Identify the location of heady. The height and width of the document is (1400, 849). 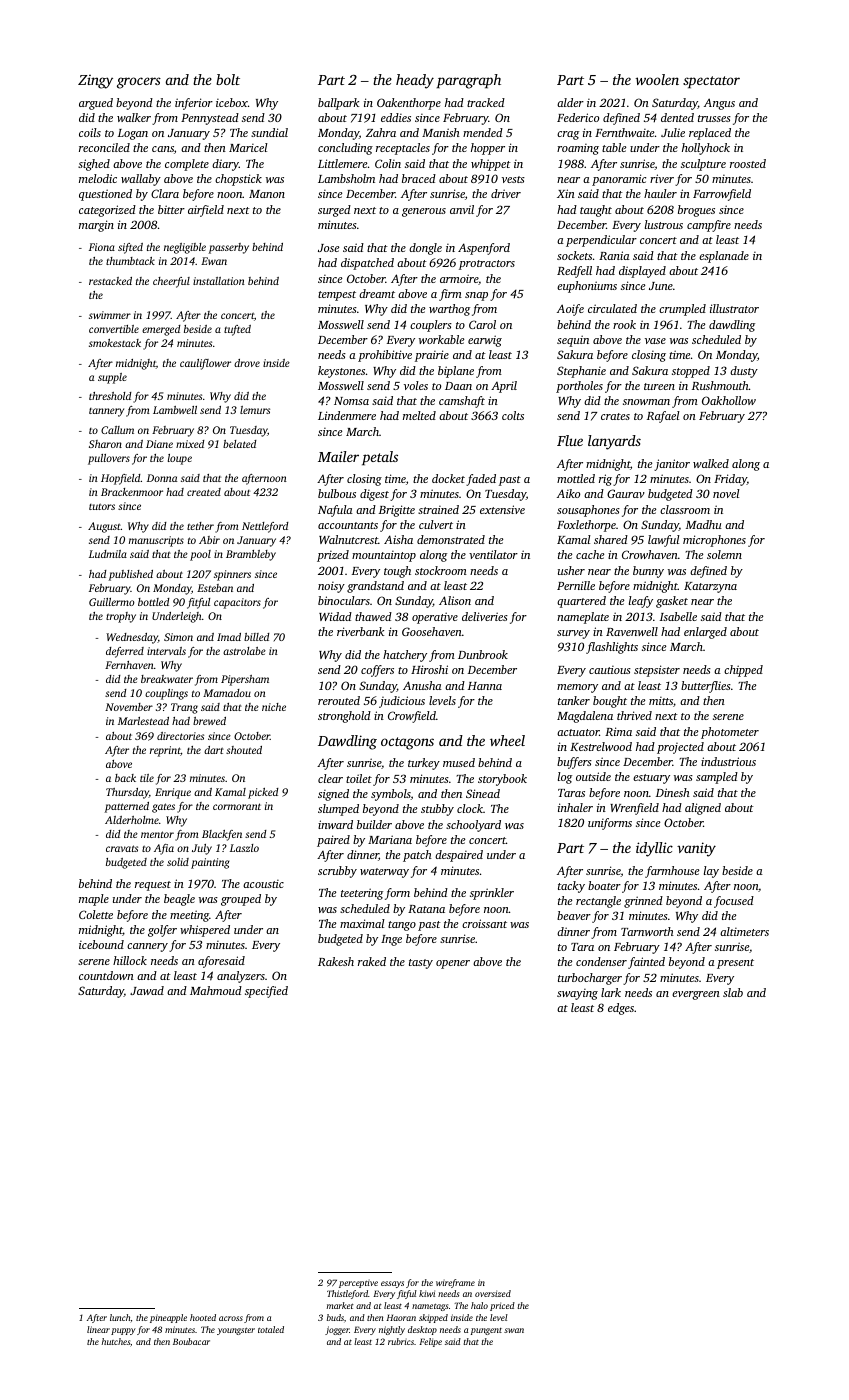
(415, 81).
